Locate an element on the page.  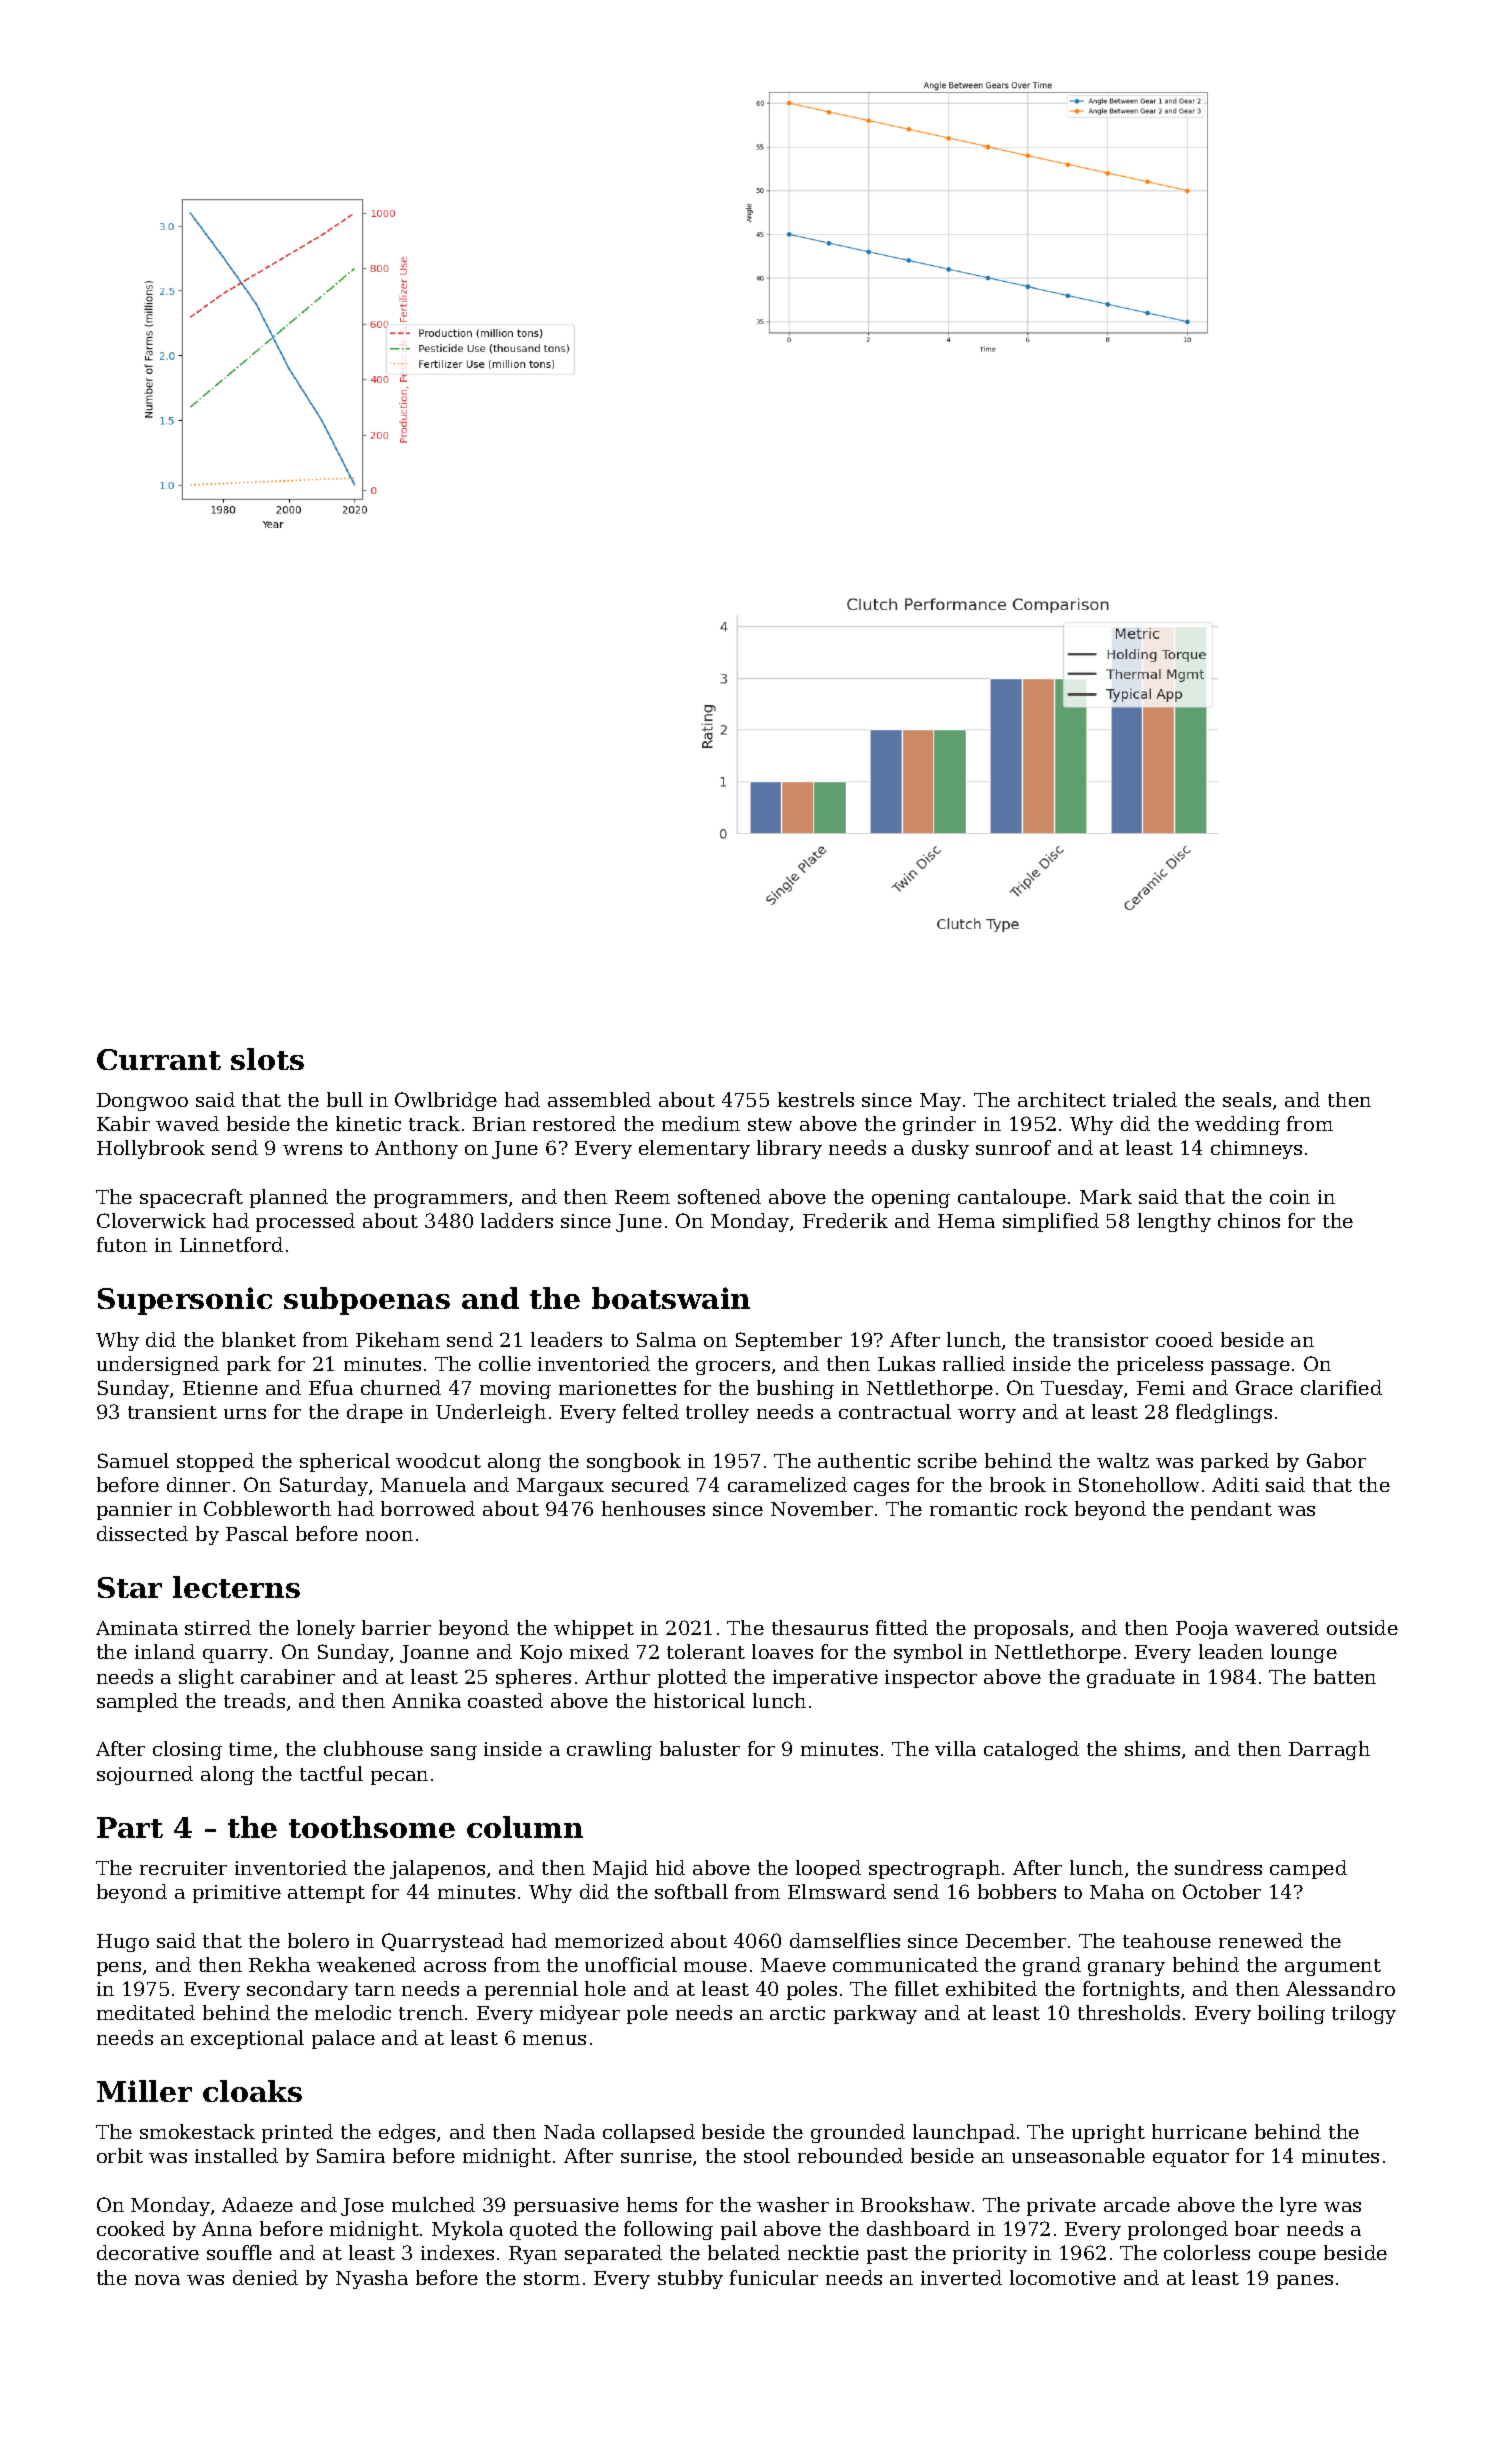
proposals is located at coordinates (1021, 1629).
